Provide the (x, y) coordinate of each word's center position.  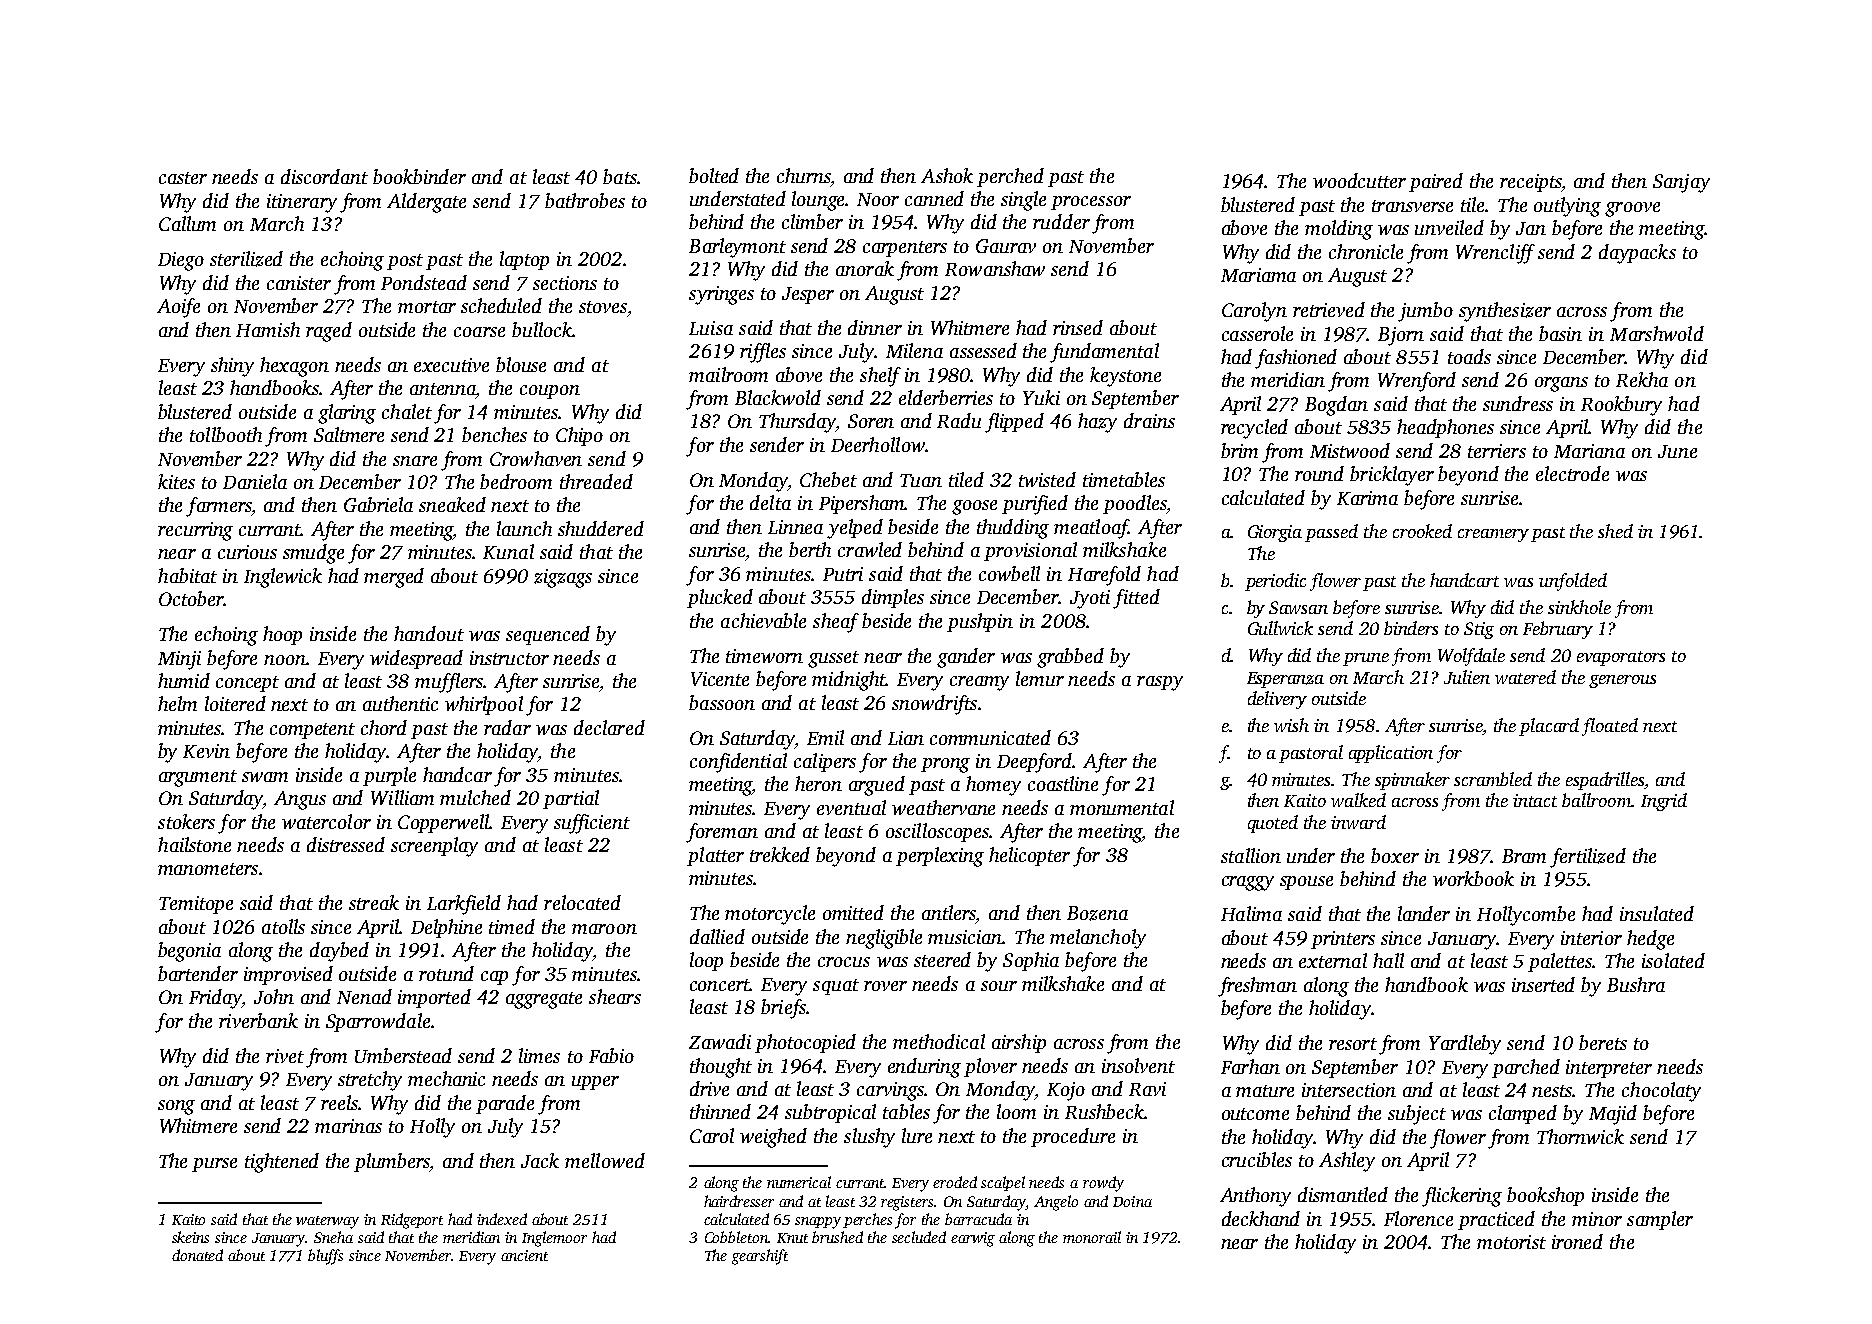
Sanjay (1681, 183)
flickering (1462, 1197)
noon (285, 660)
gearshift (760, 1257)
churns (804, 175)
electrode (1572, 473)
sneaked (452, 504)
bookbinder (419, 176)
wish (1291, 725)
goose (974, 507)
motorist (1511, 1242)
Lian (906, 738)
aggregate (544, 1000)
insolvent (1138, 1065)
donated (197, 1255)
